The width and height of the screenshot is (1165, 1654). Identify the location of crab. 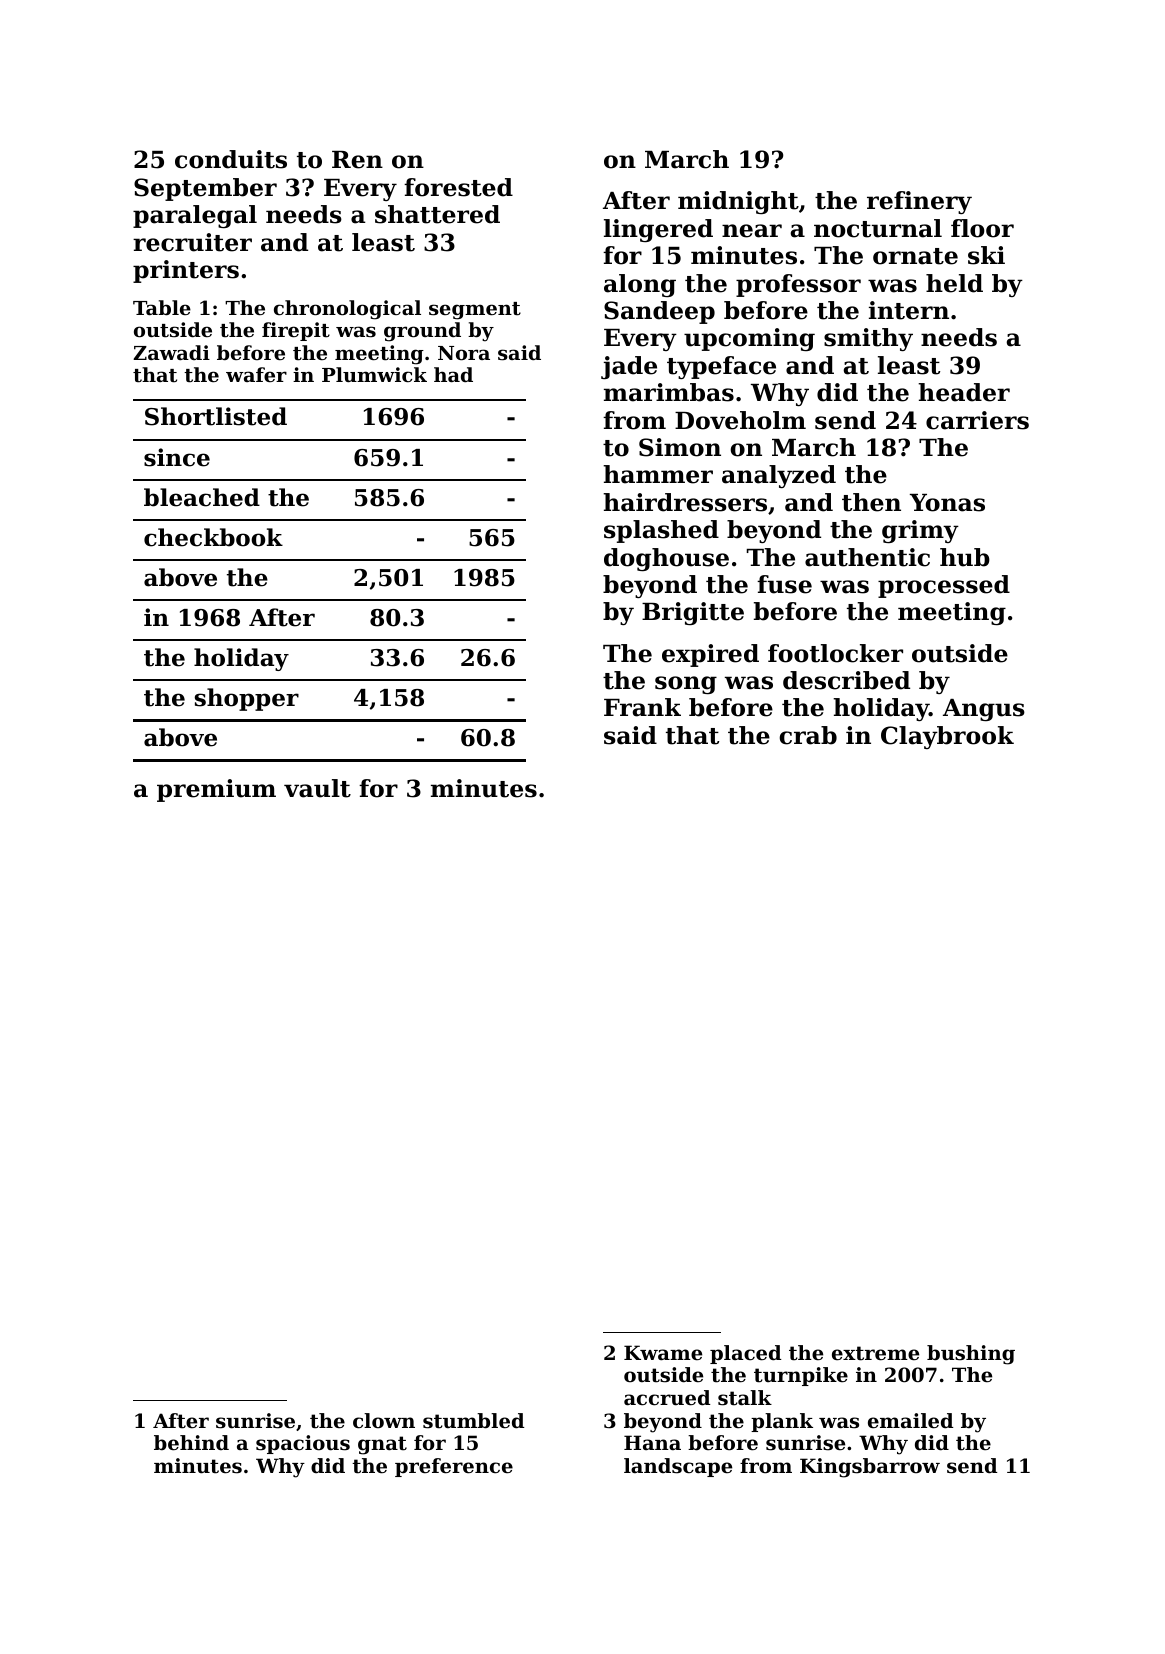
(808, 735).
